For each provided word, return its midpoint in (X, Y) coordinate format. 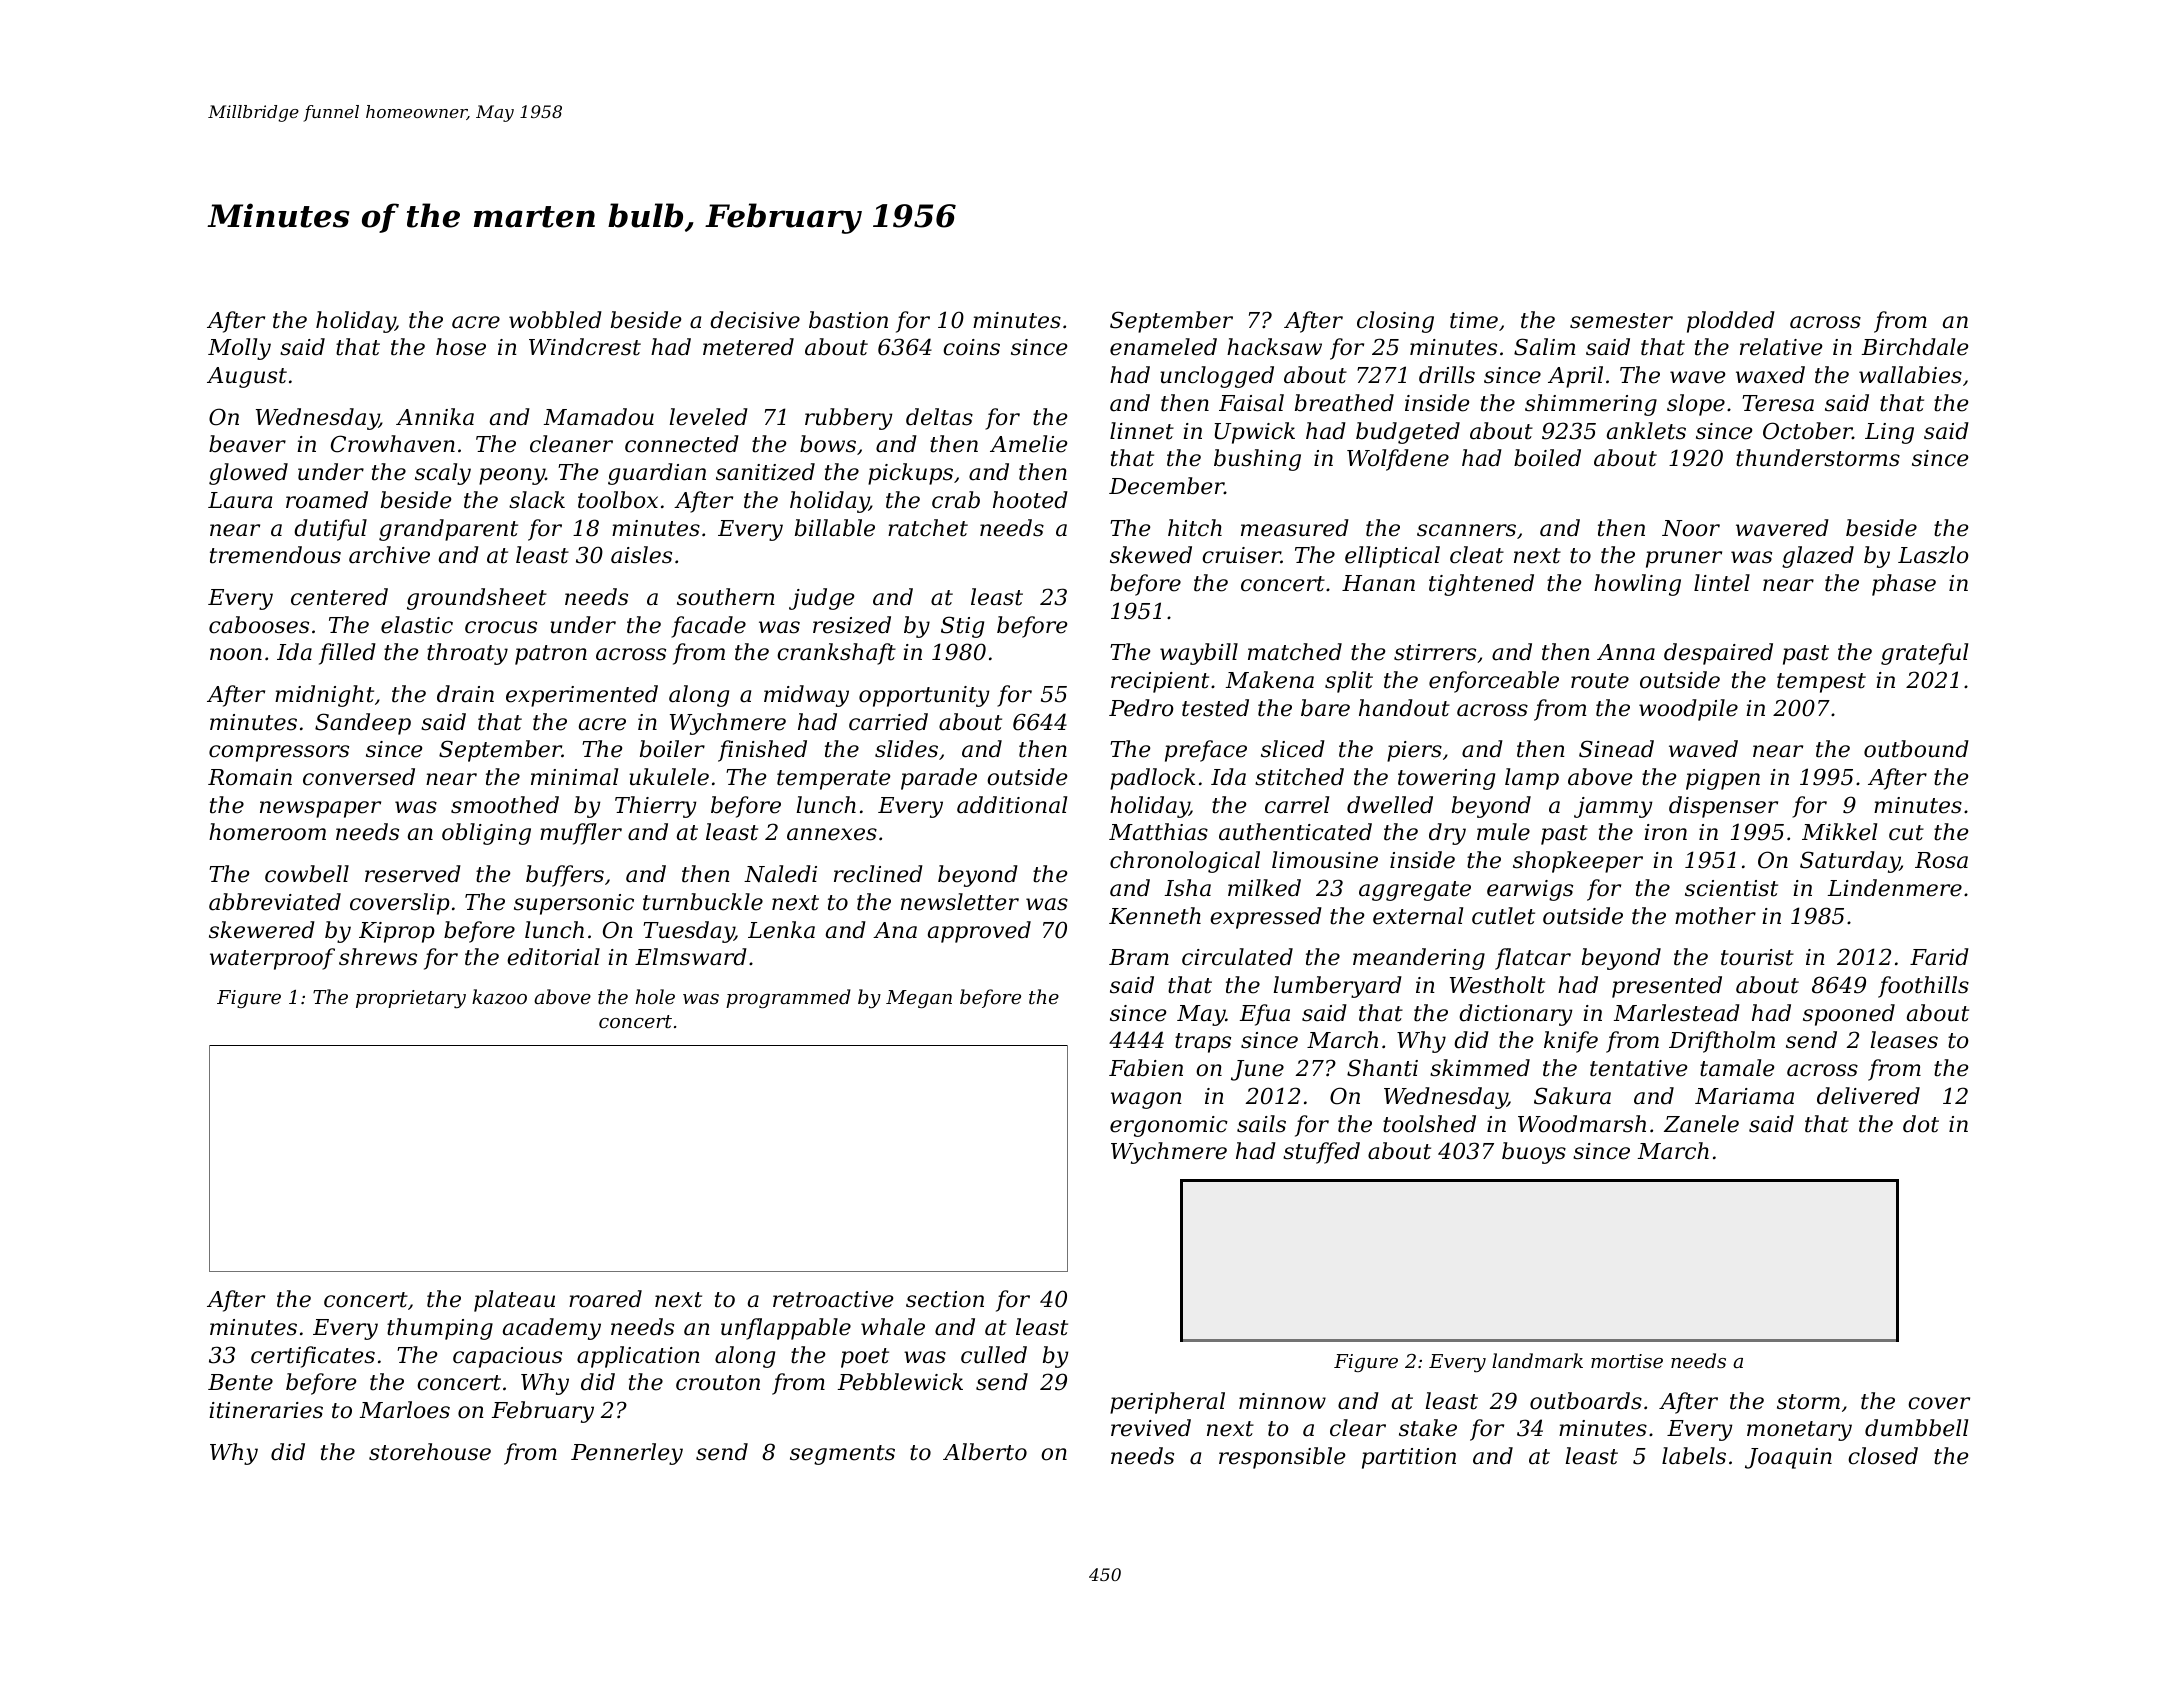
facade (708, 627)
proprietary (411, 999)
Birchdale (1915, 347)
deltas (939, 417)
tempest (1821, 683)
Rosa (1941, 860)
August (247, 377)
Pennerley (627, 1454)
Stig (962, 627)
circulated (1237, 957)
